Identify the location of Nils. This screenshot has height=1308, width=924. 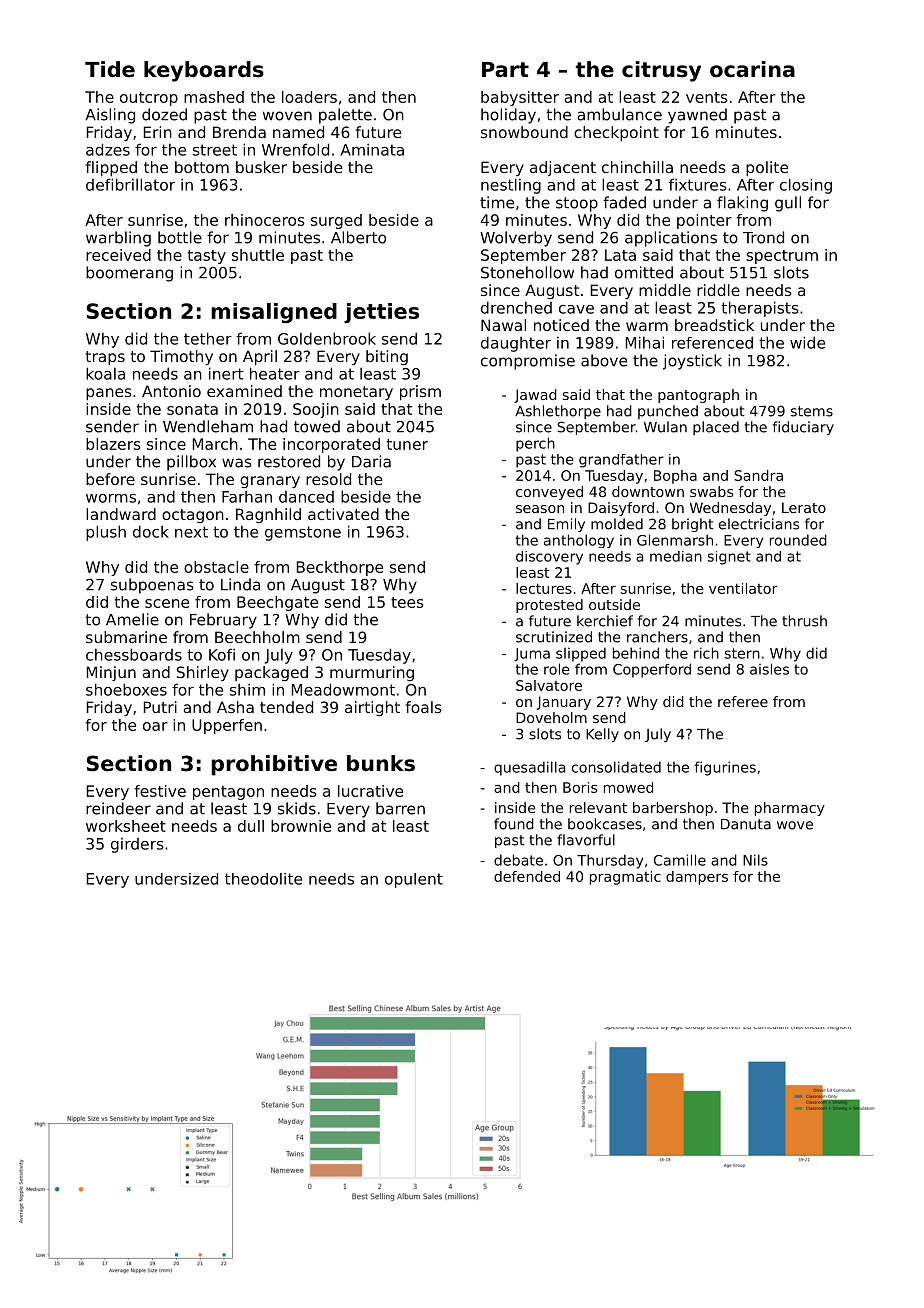
(755, 860).
